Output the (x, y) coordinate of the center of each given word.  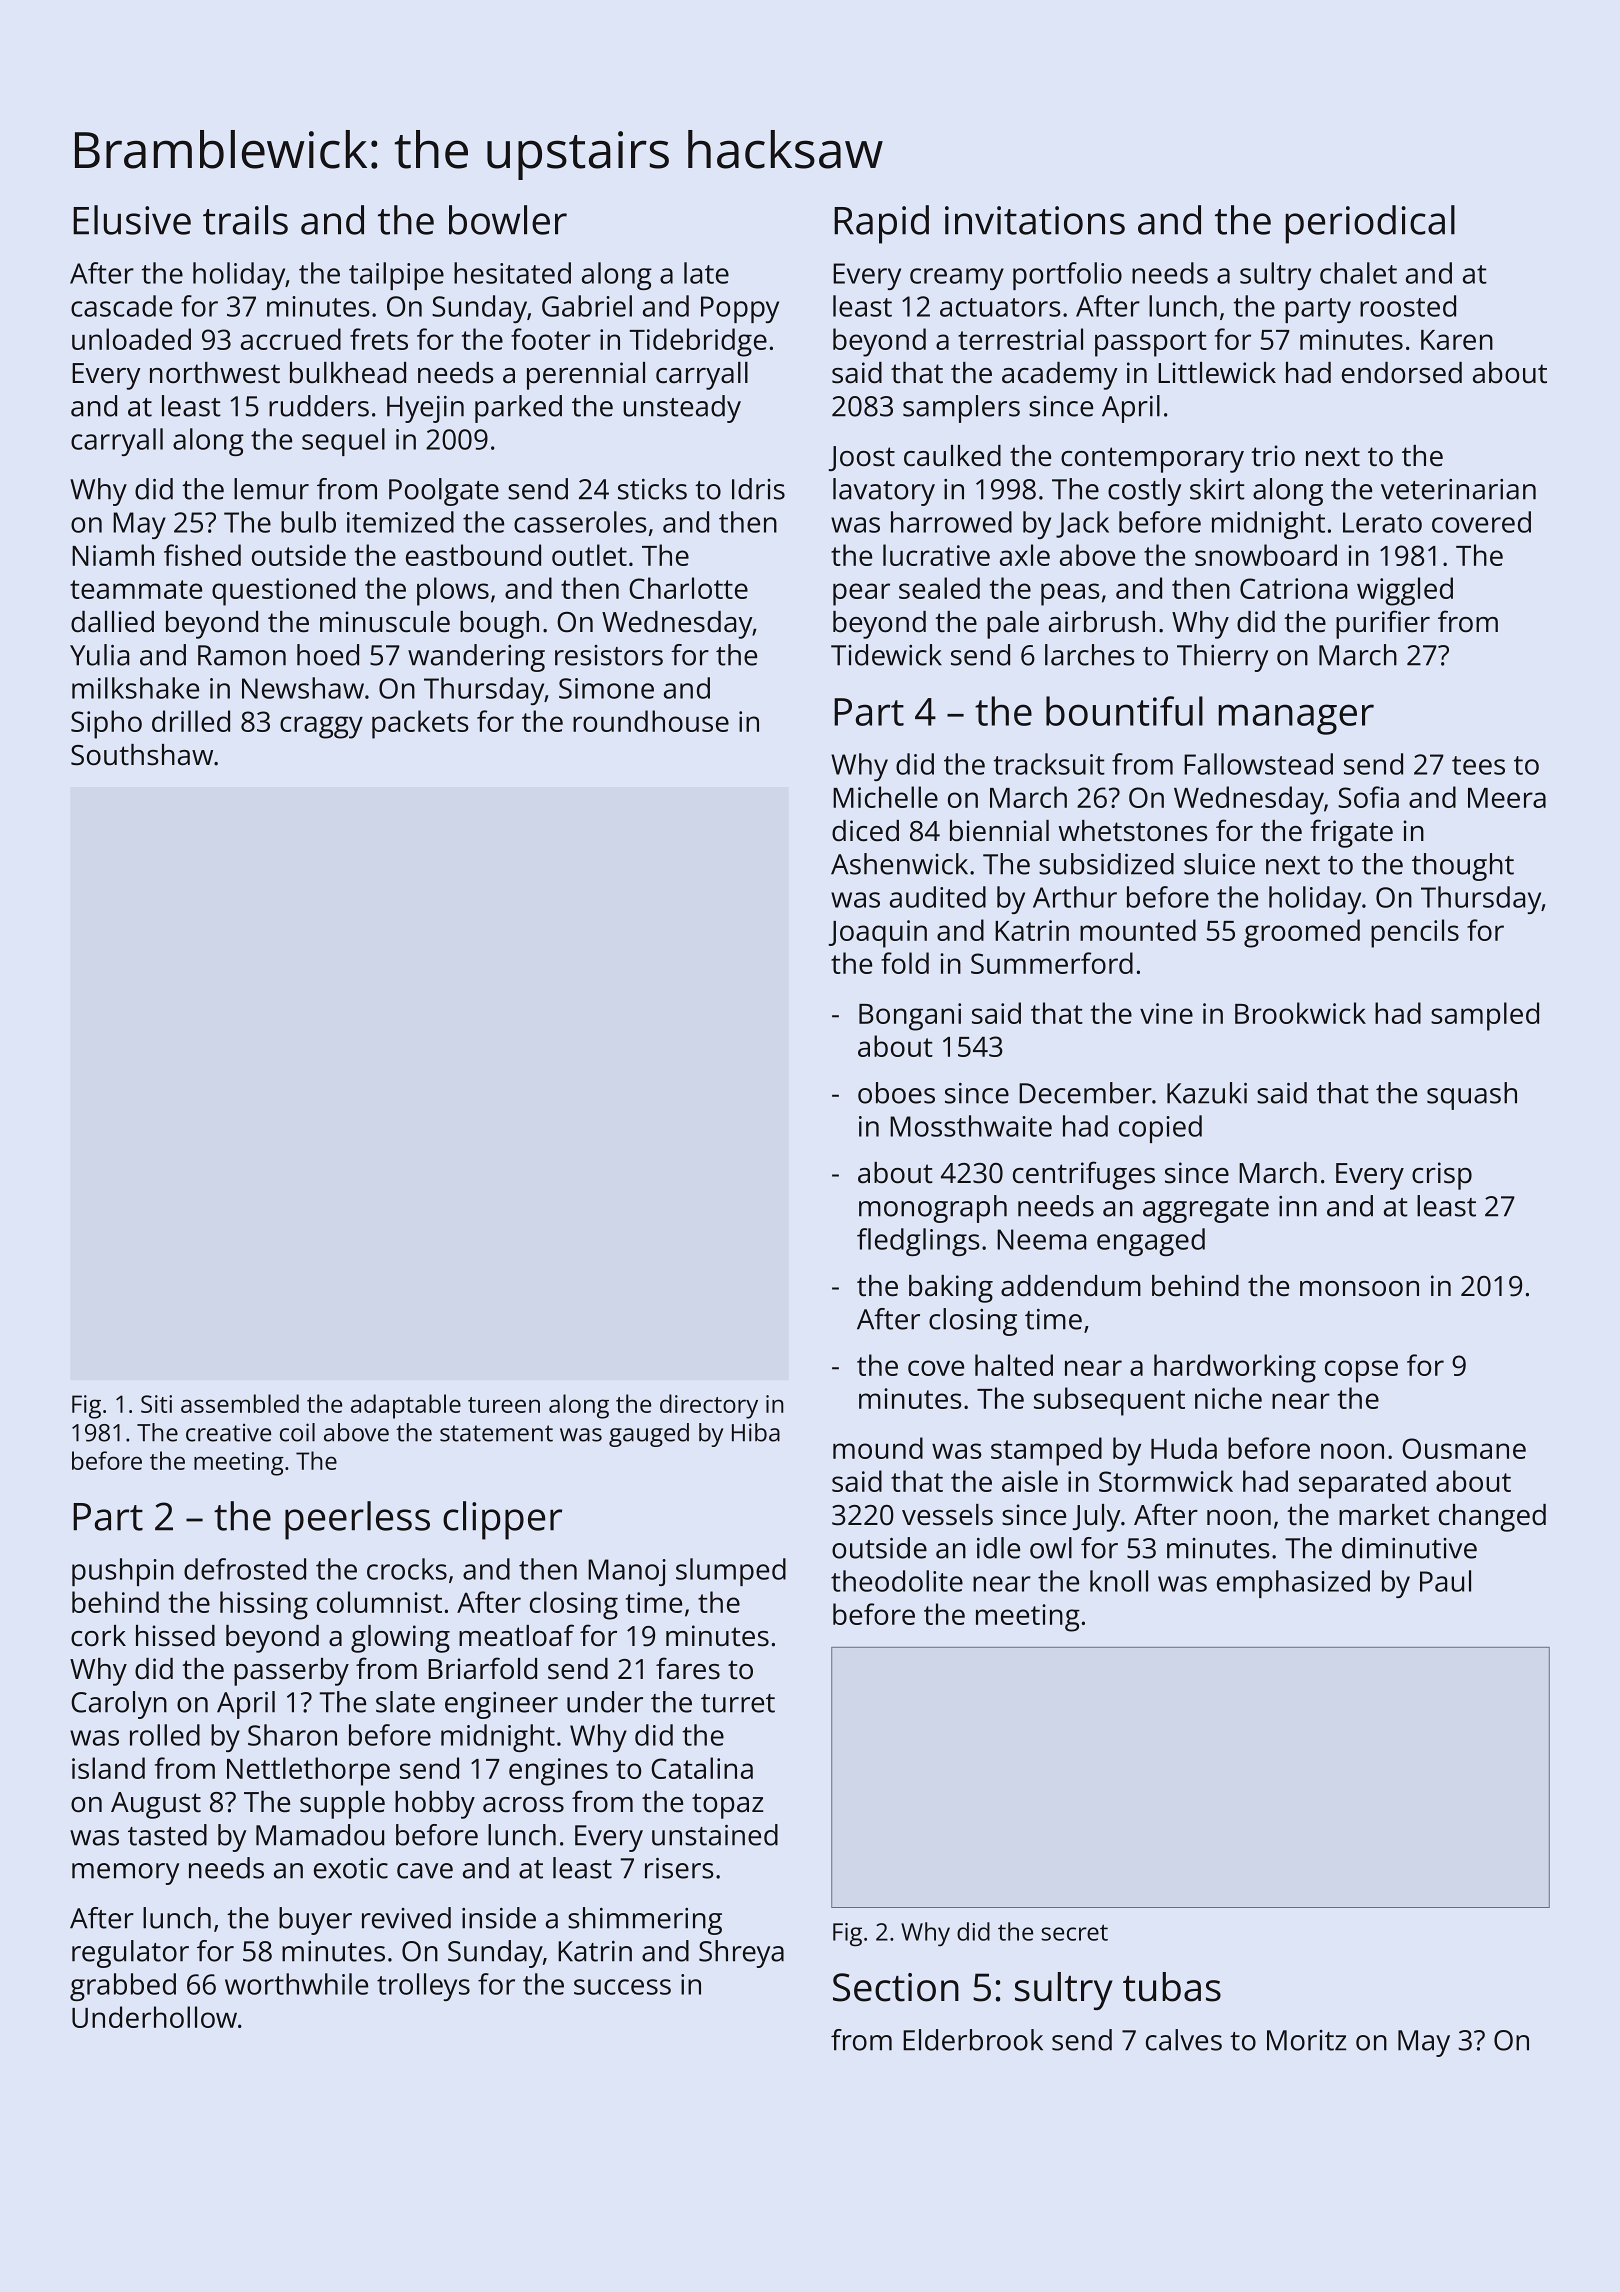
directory (709, 1406)
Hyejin (425, 409)
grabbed (123, 1987)
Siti (156, 1404)
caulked (952, 456)
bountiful (1124, 711)
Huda (1184, 1448)
